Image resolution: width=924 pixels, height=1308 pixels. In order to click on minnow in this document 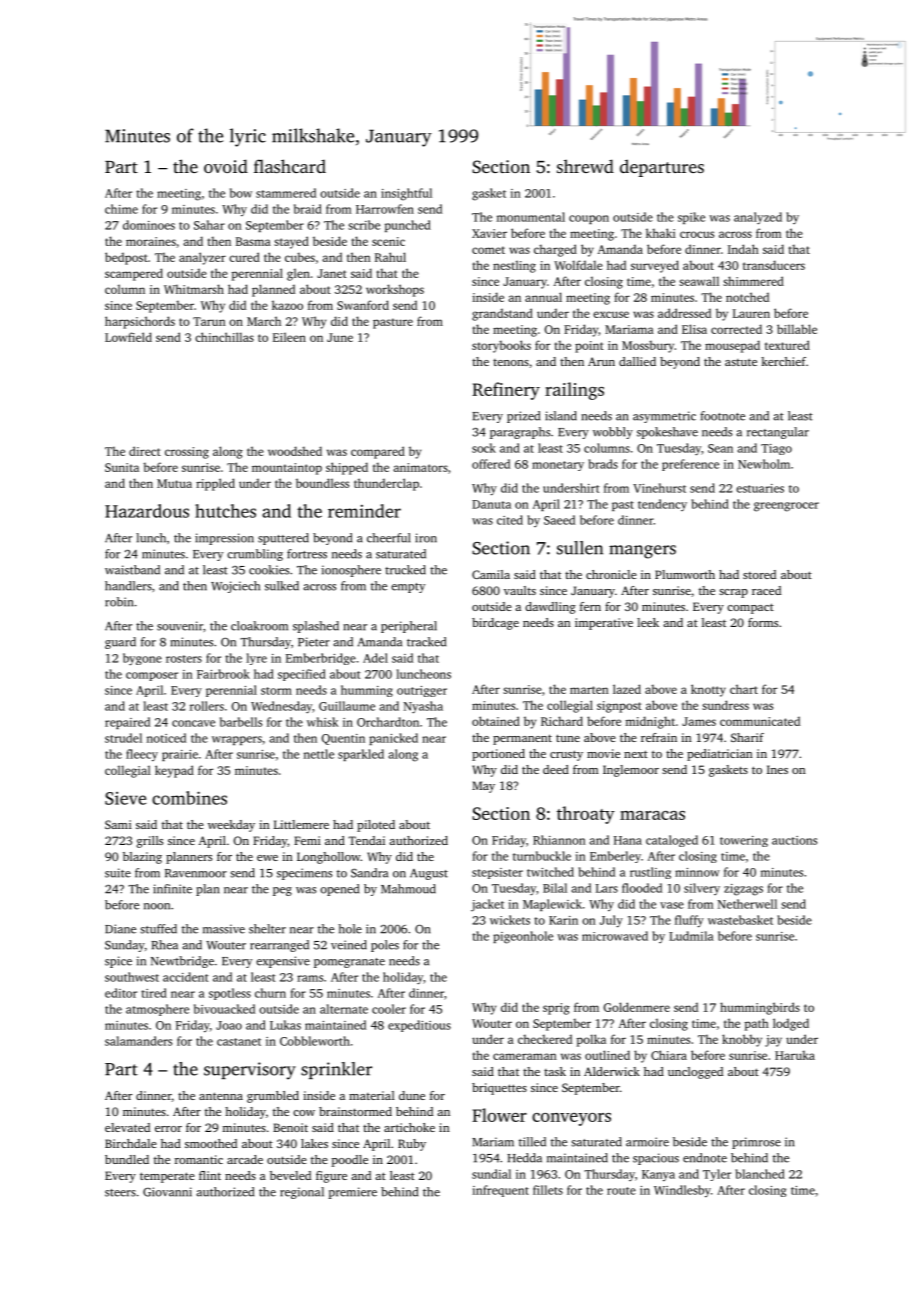, I will do `click(697, 872)`.
